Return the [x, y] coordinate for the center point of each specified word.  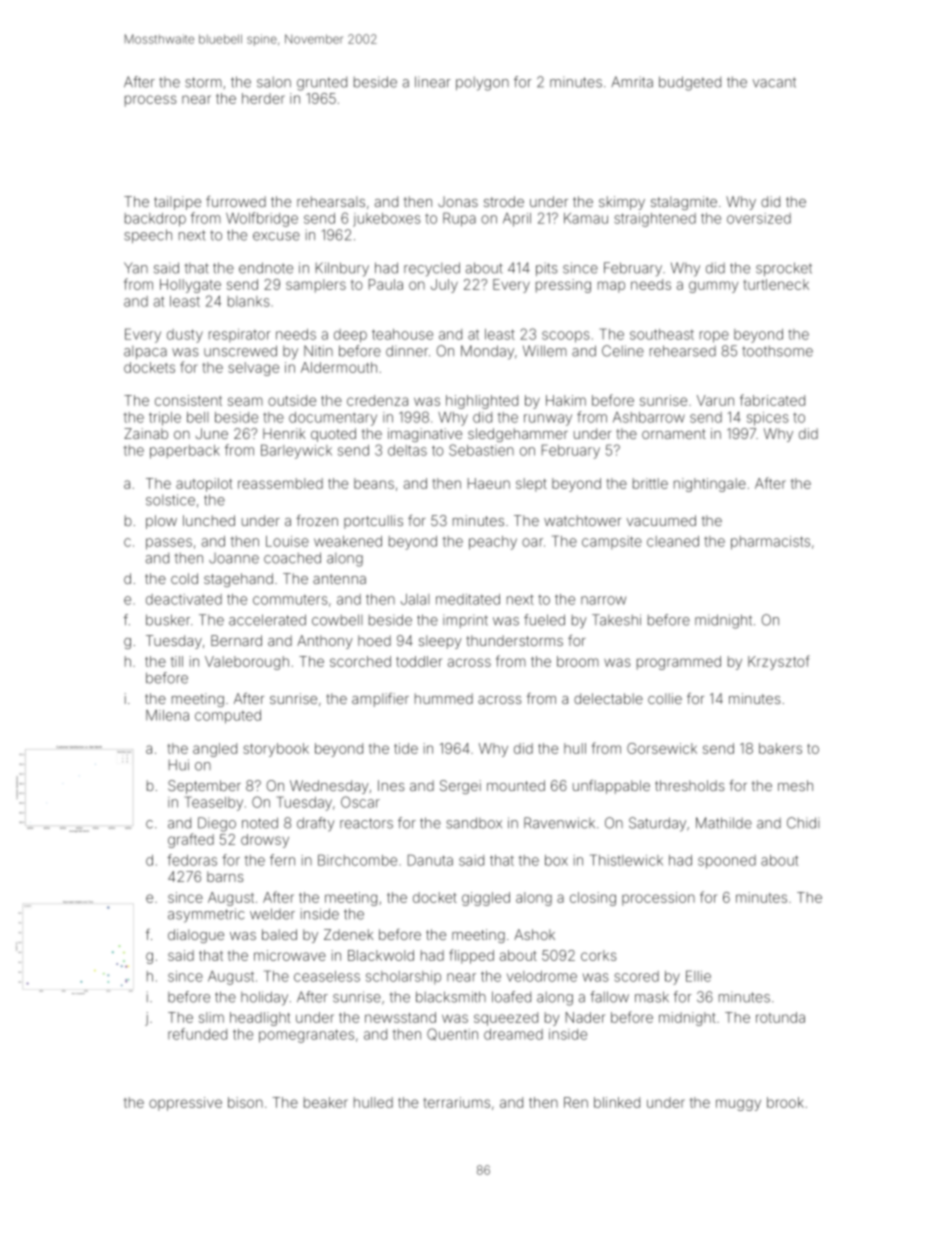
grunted [322, 83]
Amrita [632, 82]
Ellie [698, 976]
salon [274, 82]
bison [245, 1102]
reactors [366, 823]
